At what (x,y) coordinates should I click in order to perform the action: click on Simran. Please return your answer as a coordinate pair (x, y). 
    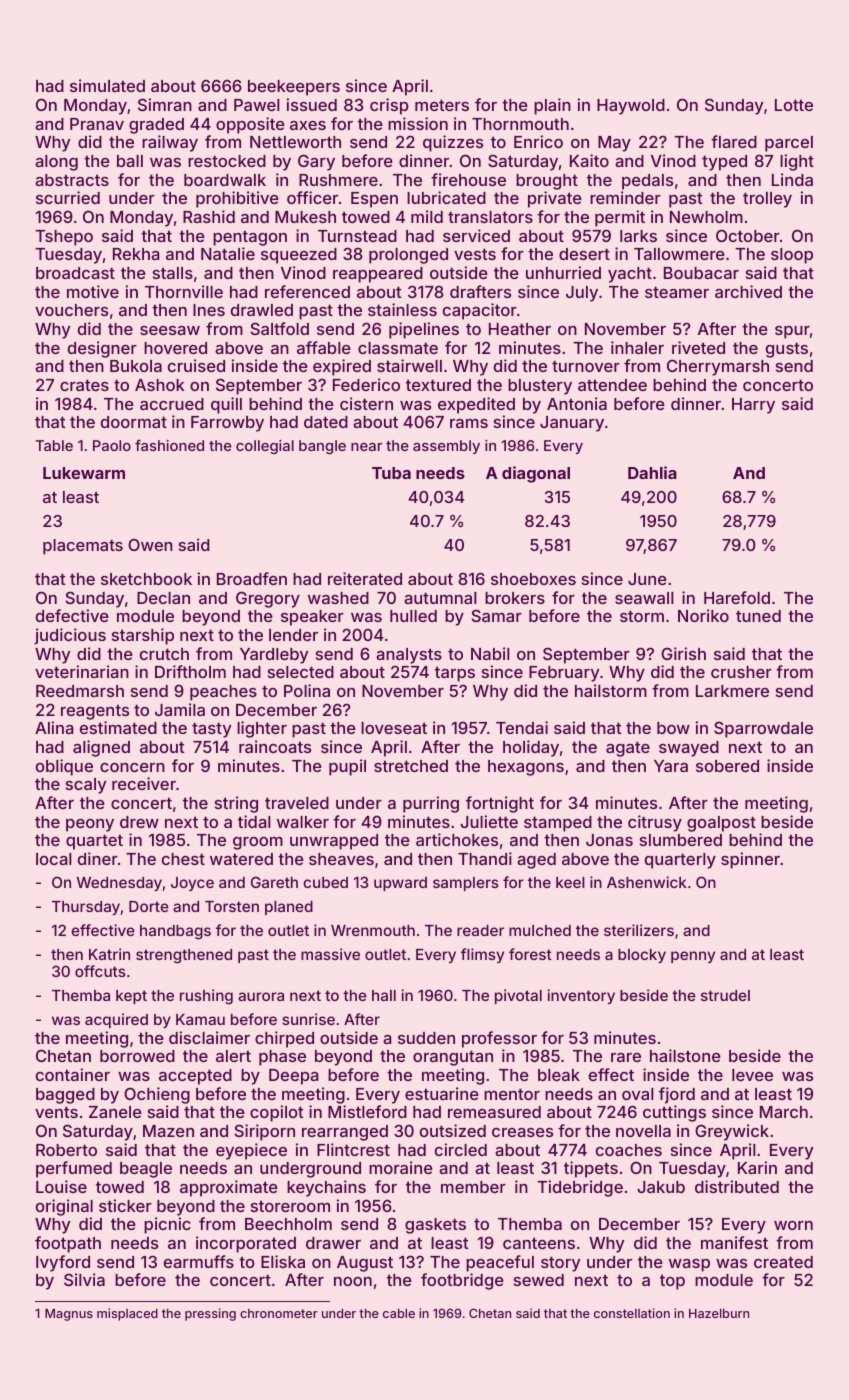
    Looking at the image, I should click on (165, 104).
